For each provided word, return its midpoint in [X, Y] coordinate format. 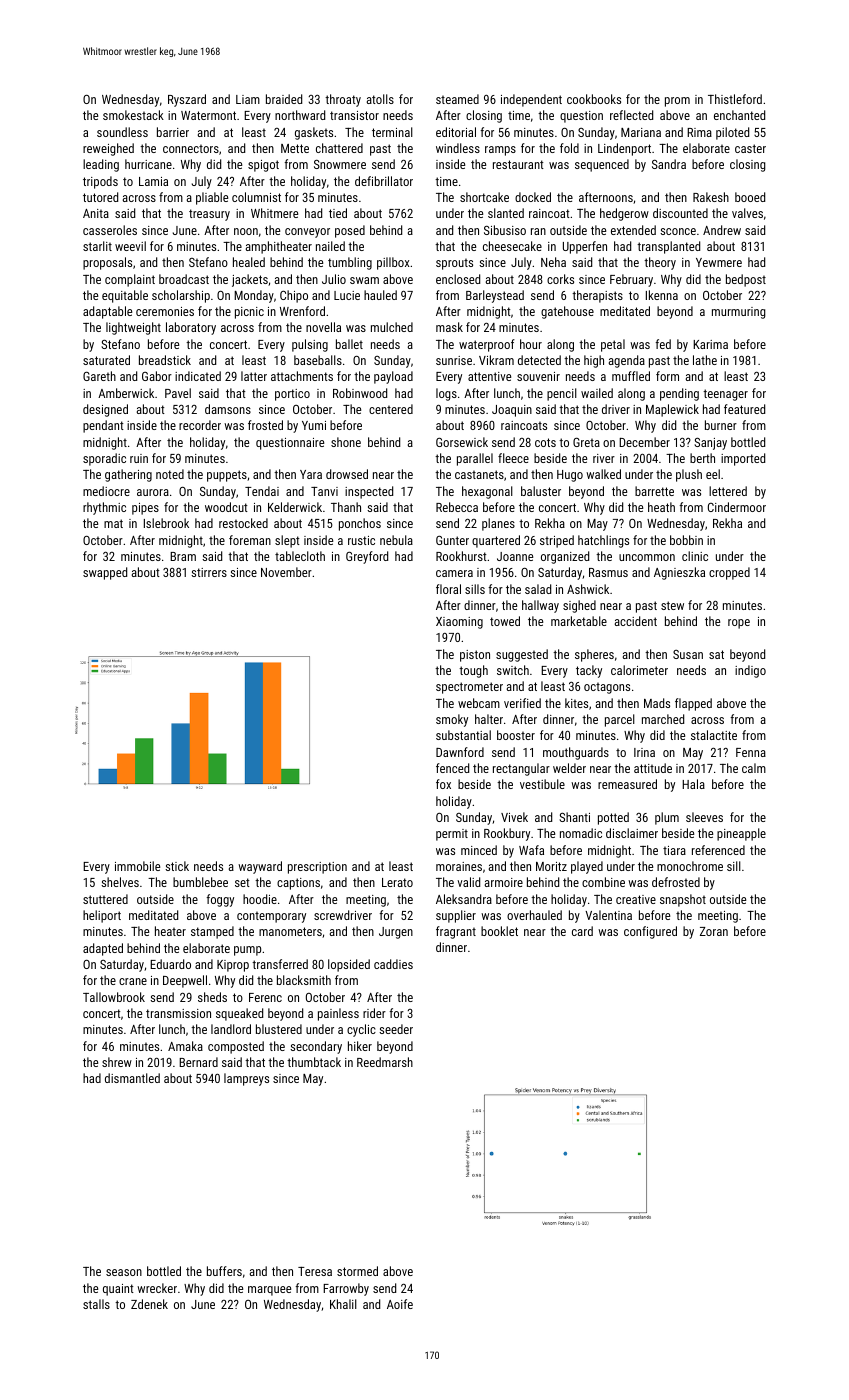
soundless [122, 132]
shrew [117, 1062]
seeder [396, 1029]
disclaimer [632, 833]
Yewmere [719, 262]
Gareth [99, 376]
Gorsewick [462, 442]
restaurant [518, 164]
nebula [396, 540]
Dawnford [460, 752]
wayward [260, 867]
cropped [729, 573]
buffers [224, 1271]
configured [650, 932]
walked [603, 474]
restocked [243, 523]
